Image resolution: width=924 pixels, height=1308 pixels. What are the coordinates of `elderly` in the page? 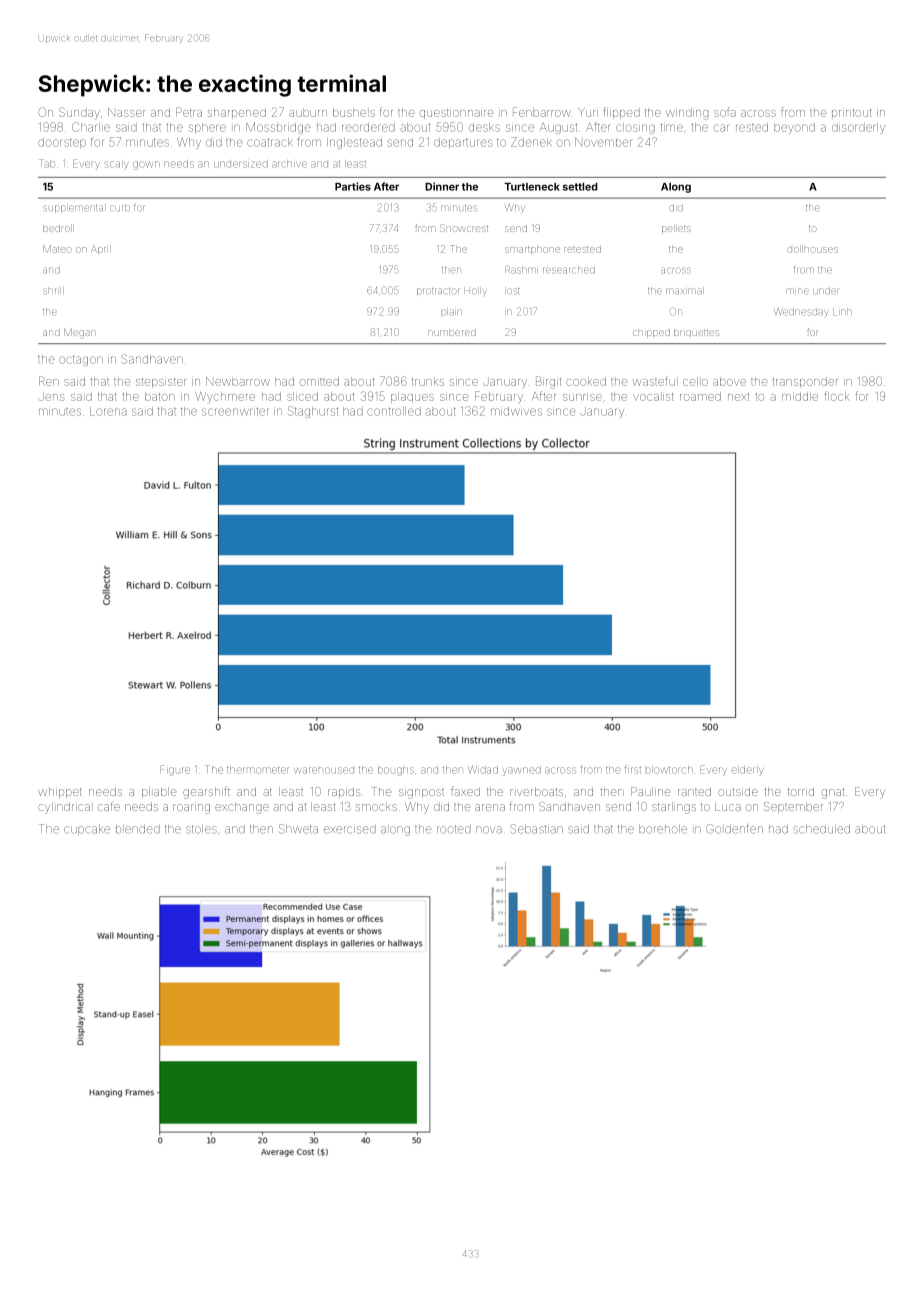 It's located at (747, 770).
